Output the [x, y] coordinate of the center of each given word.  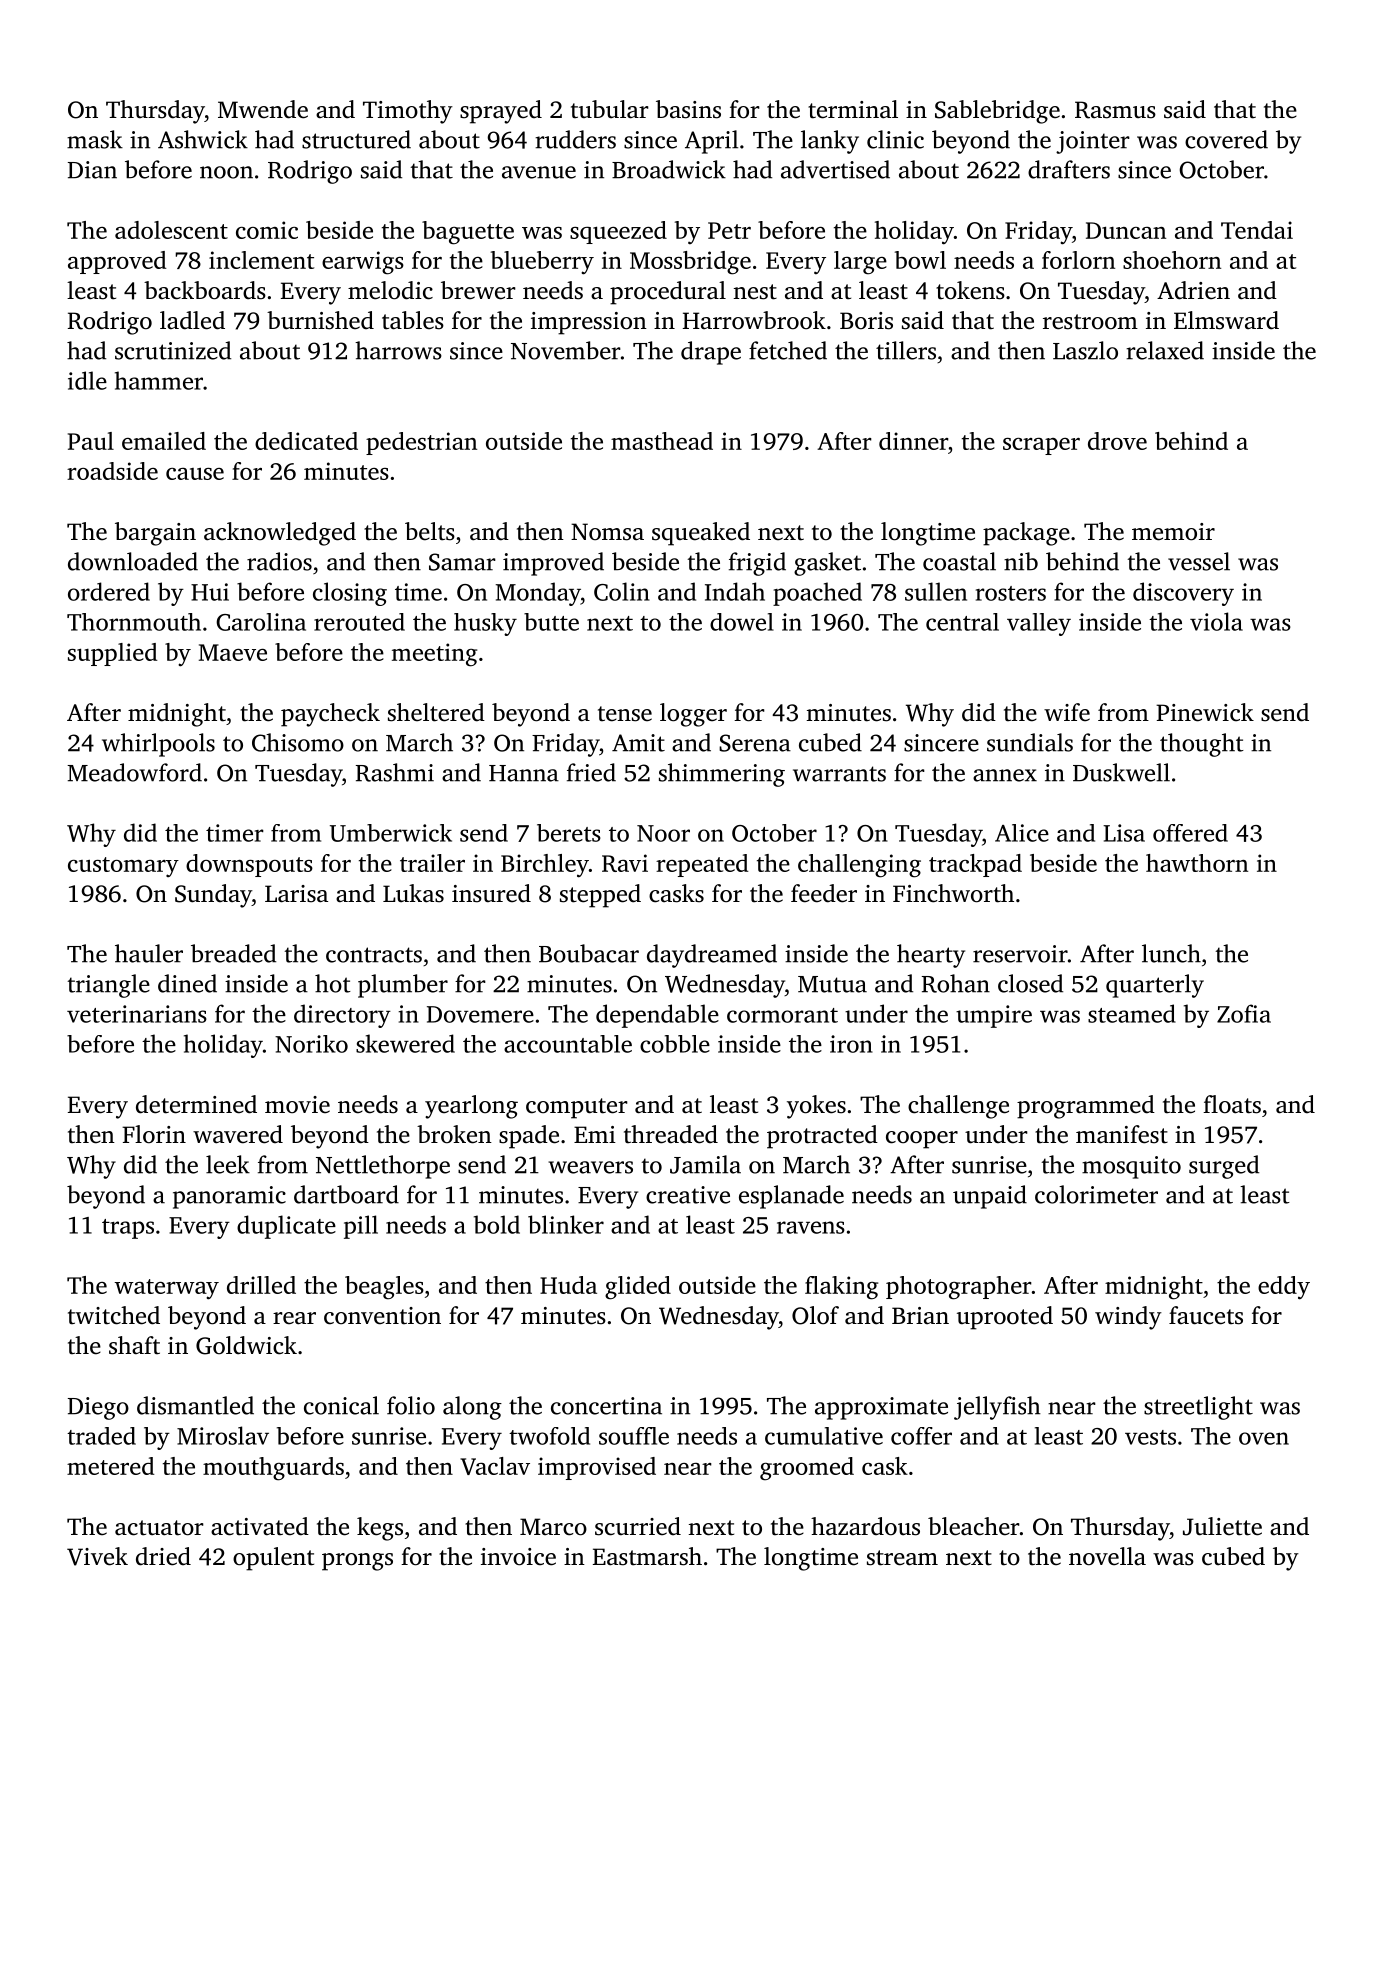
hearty [931, 956]
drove [1117, 441]
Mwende [263, 109]
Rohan [956, 983]
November [566, 350]
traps [128, 1229]
